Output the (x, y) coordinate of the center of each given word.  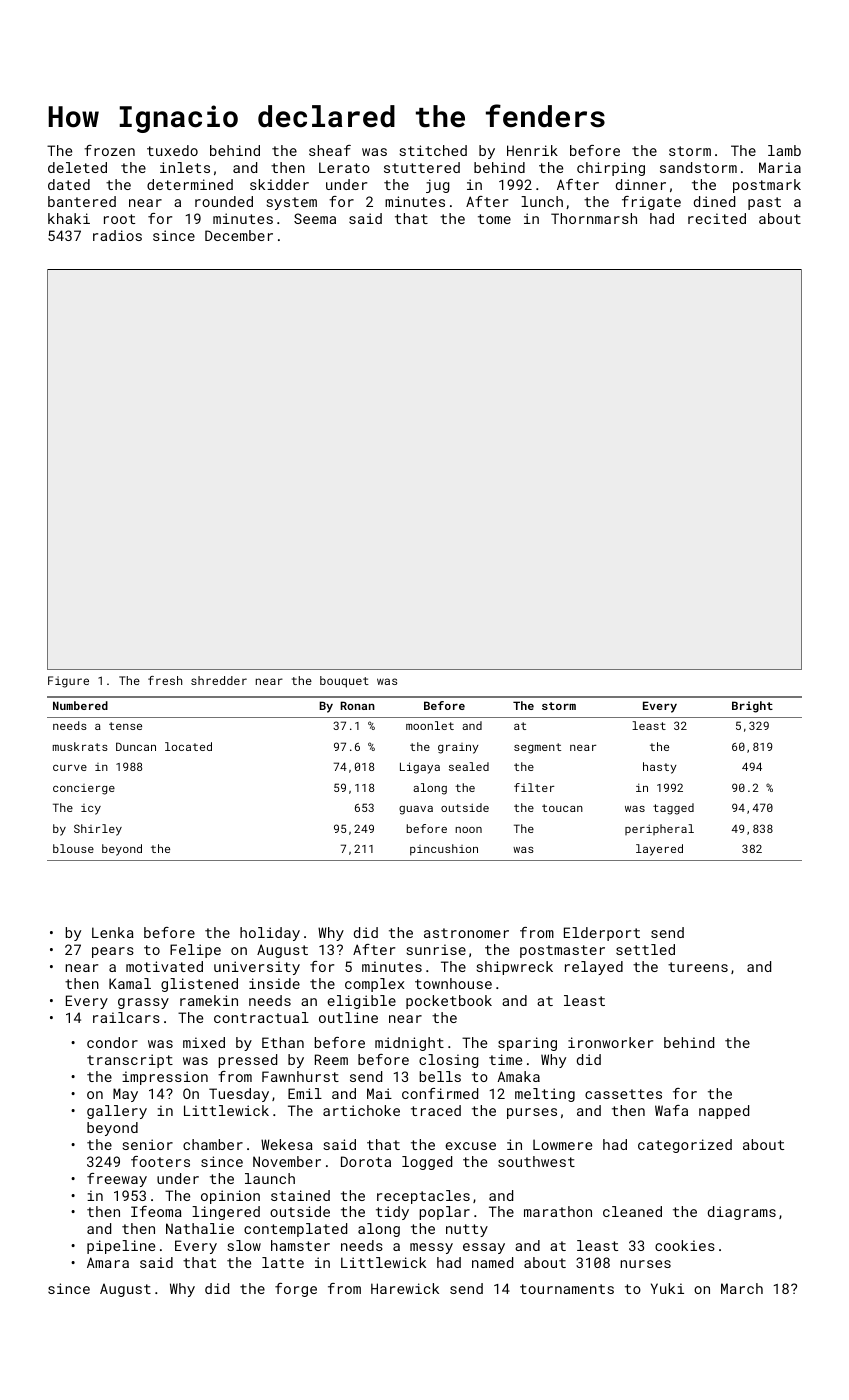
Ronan (358, 705)
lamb (784, 150)
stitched (433, 150)
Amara (108, 1262)
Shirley (98, 830)
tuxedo (172, 150)
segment (537, 748)
